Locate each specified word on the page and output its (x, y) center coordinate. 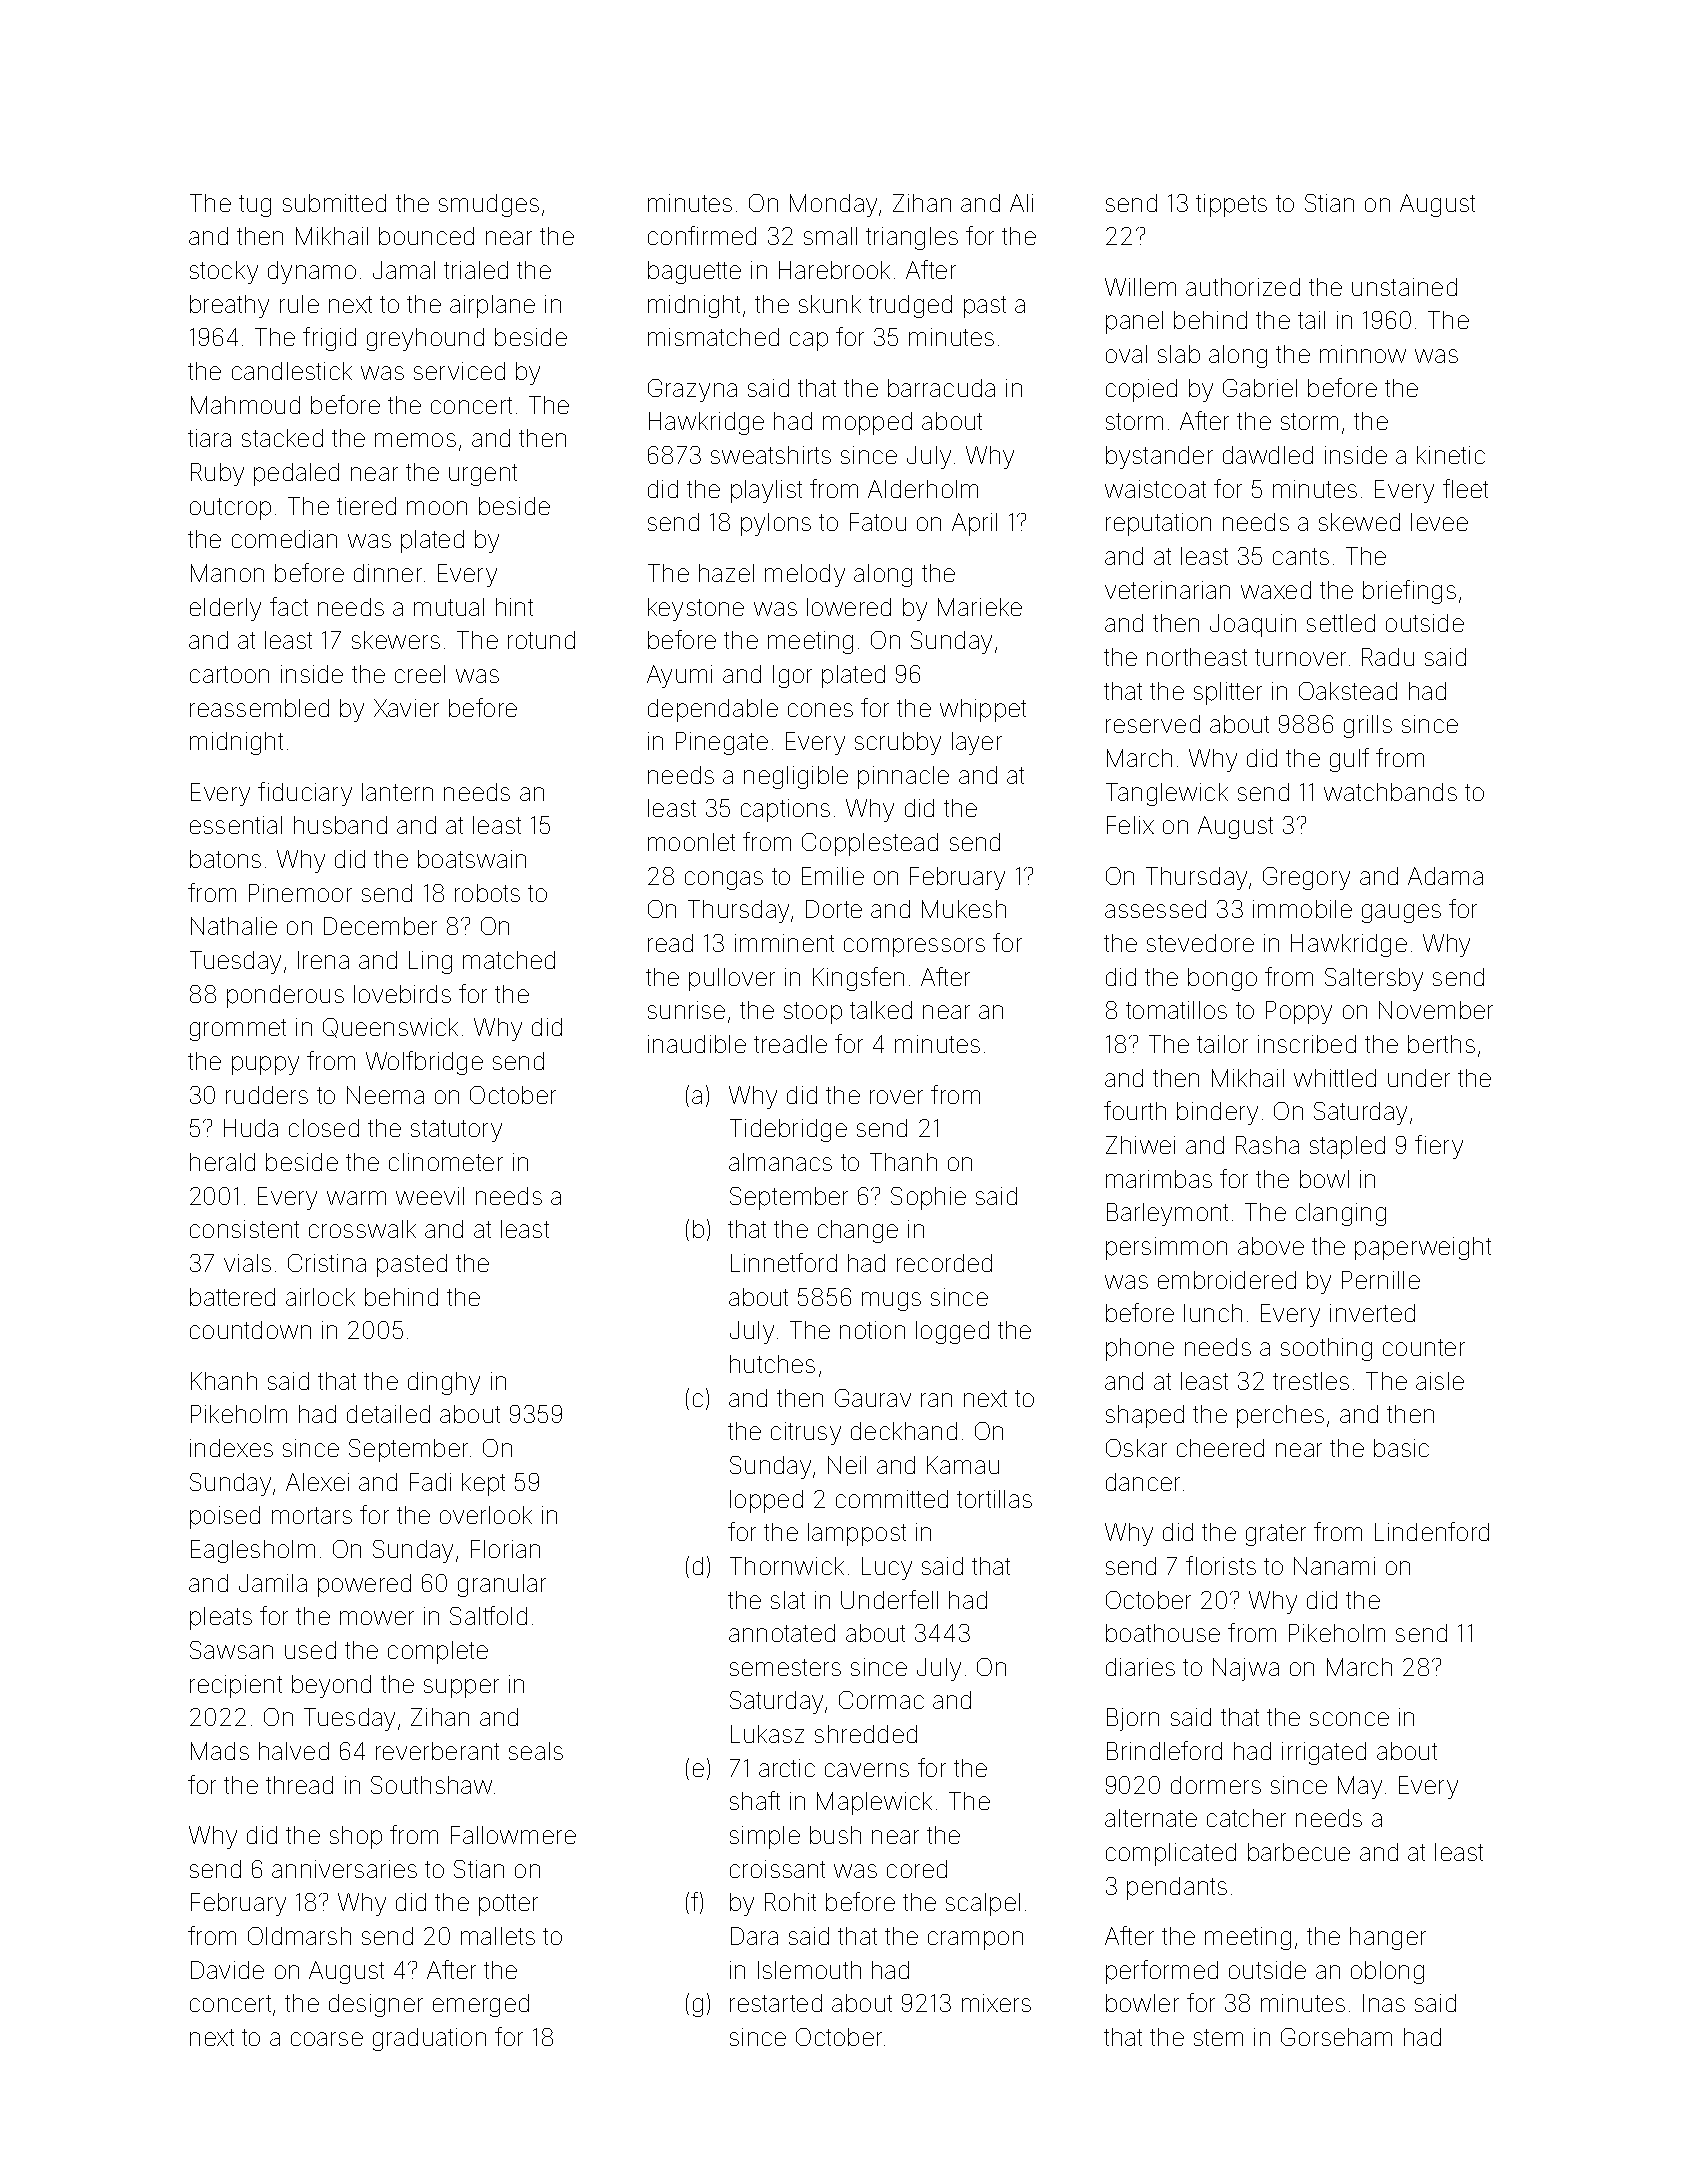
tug (255, 206)
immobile (1302, 909)
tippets (1231, 205)
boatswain (472, 859)
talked (881, 1010)
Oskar (1136, 1448)
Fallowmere (513, 1835)
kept (483, 1484)
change (858, 1231)
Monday (833, 205)
